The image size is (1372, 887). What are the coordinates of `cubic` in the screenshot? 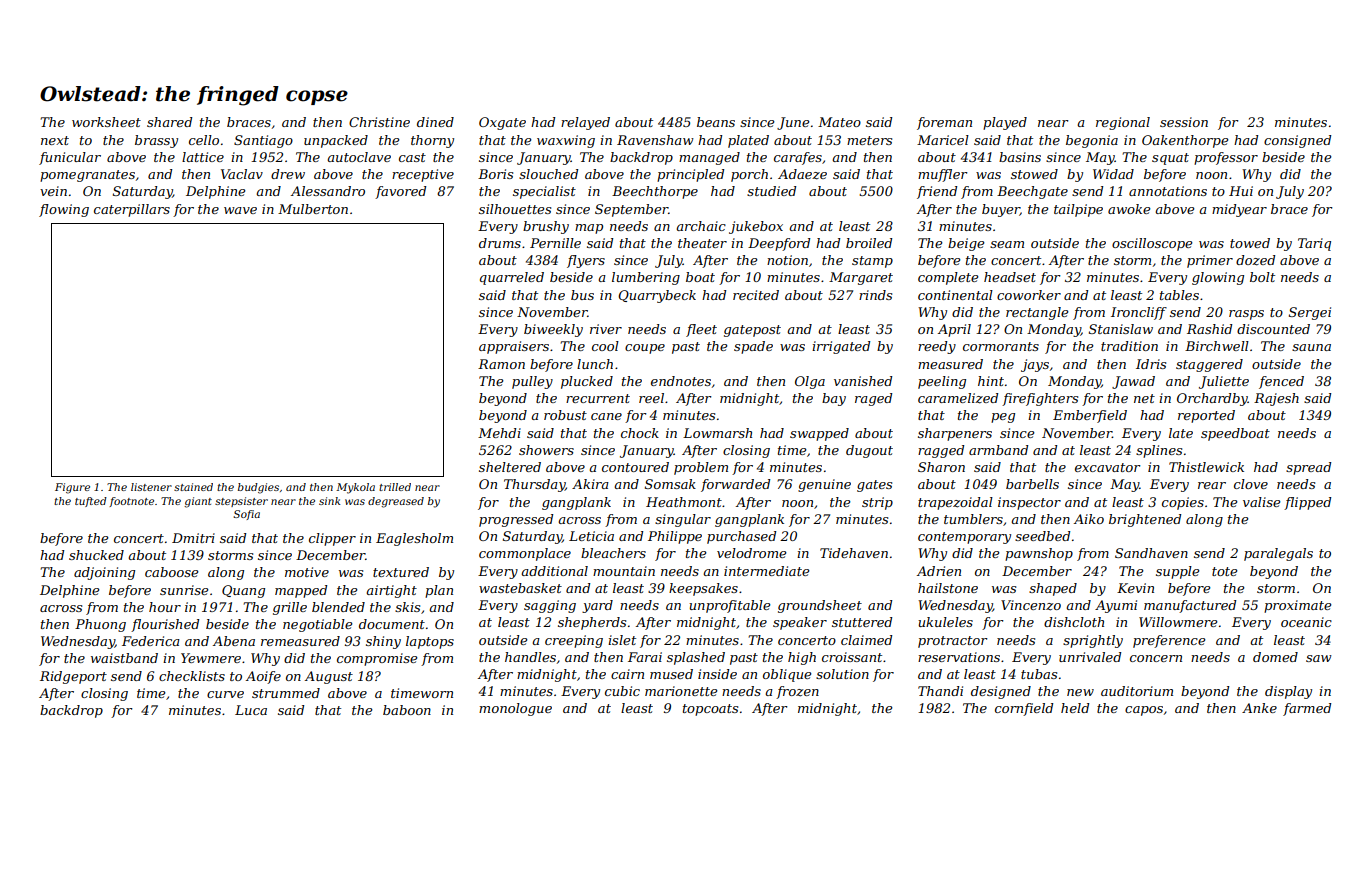 It's located at (622, 691).
